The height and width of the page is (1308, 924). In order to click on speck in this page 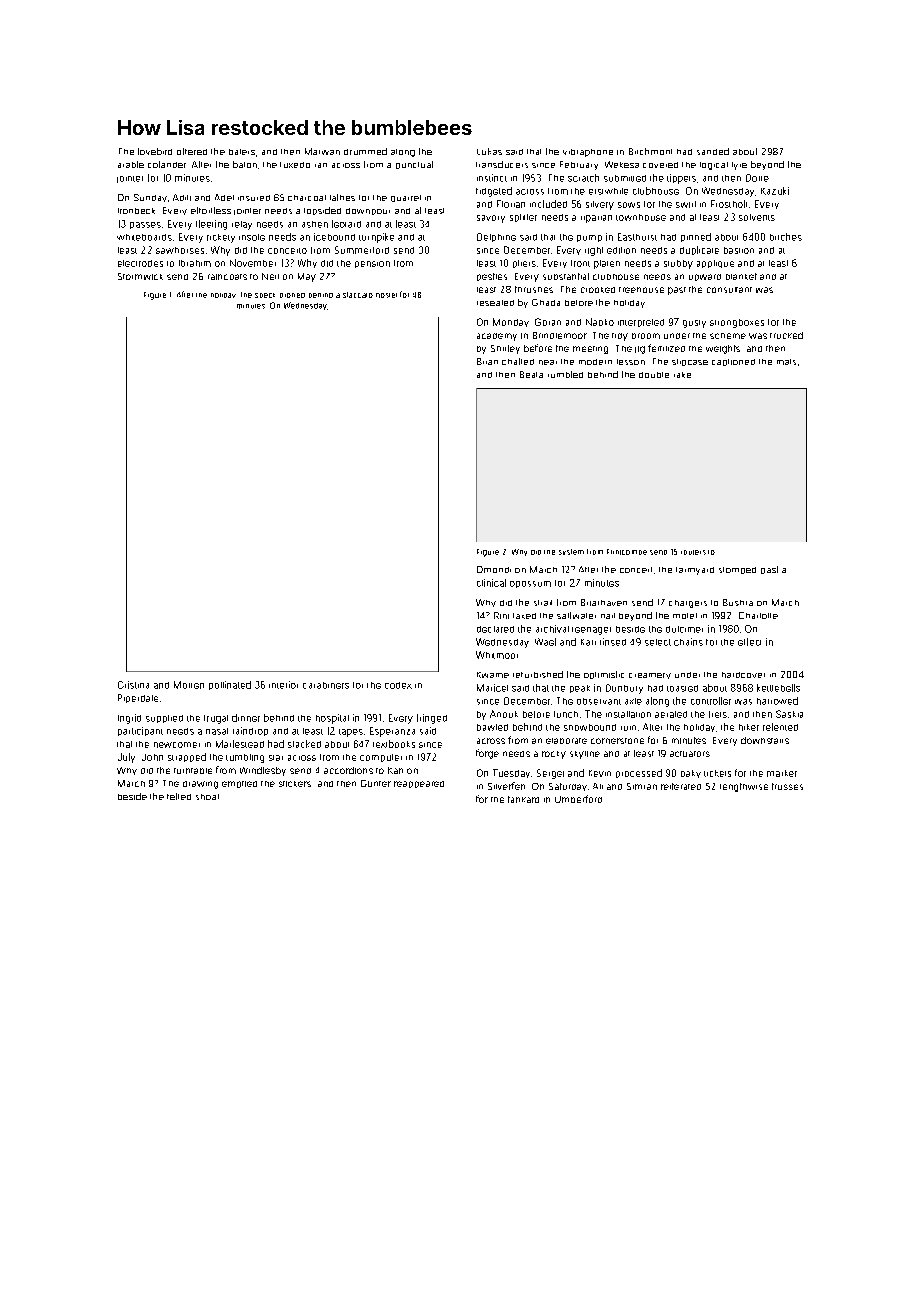, I will do `click(265, 295)`.
